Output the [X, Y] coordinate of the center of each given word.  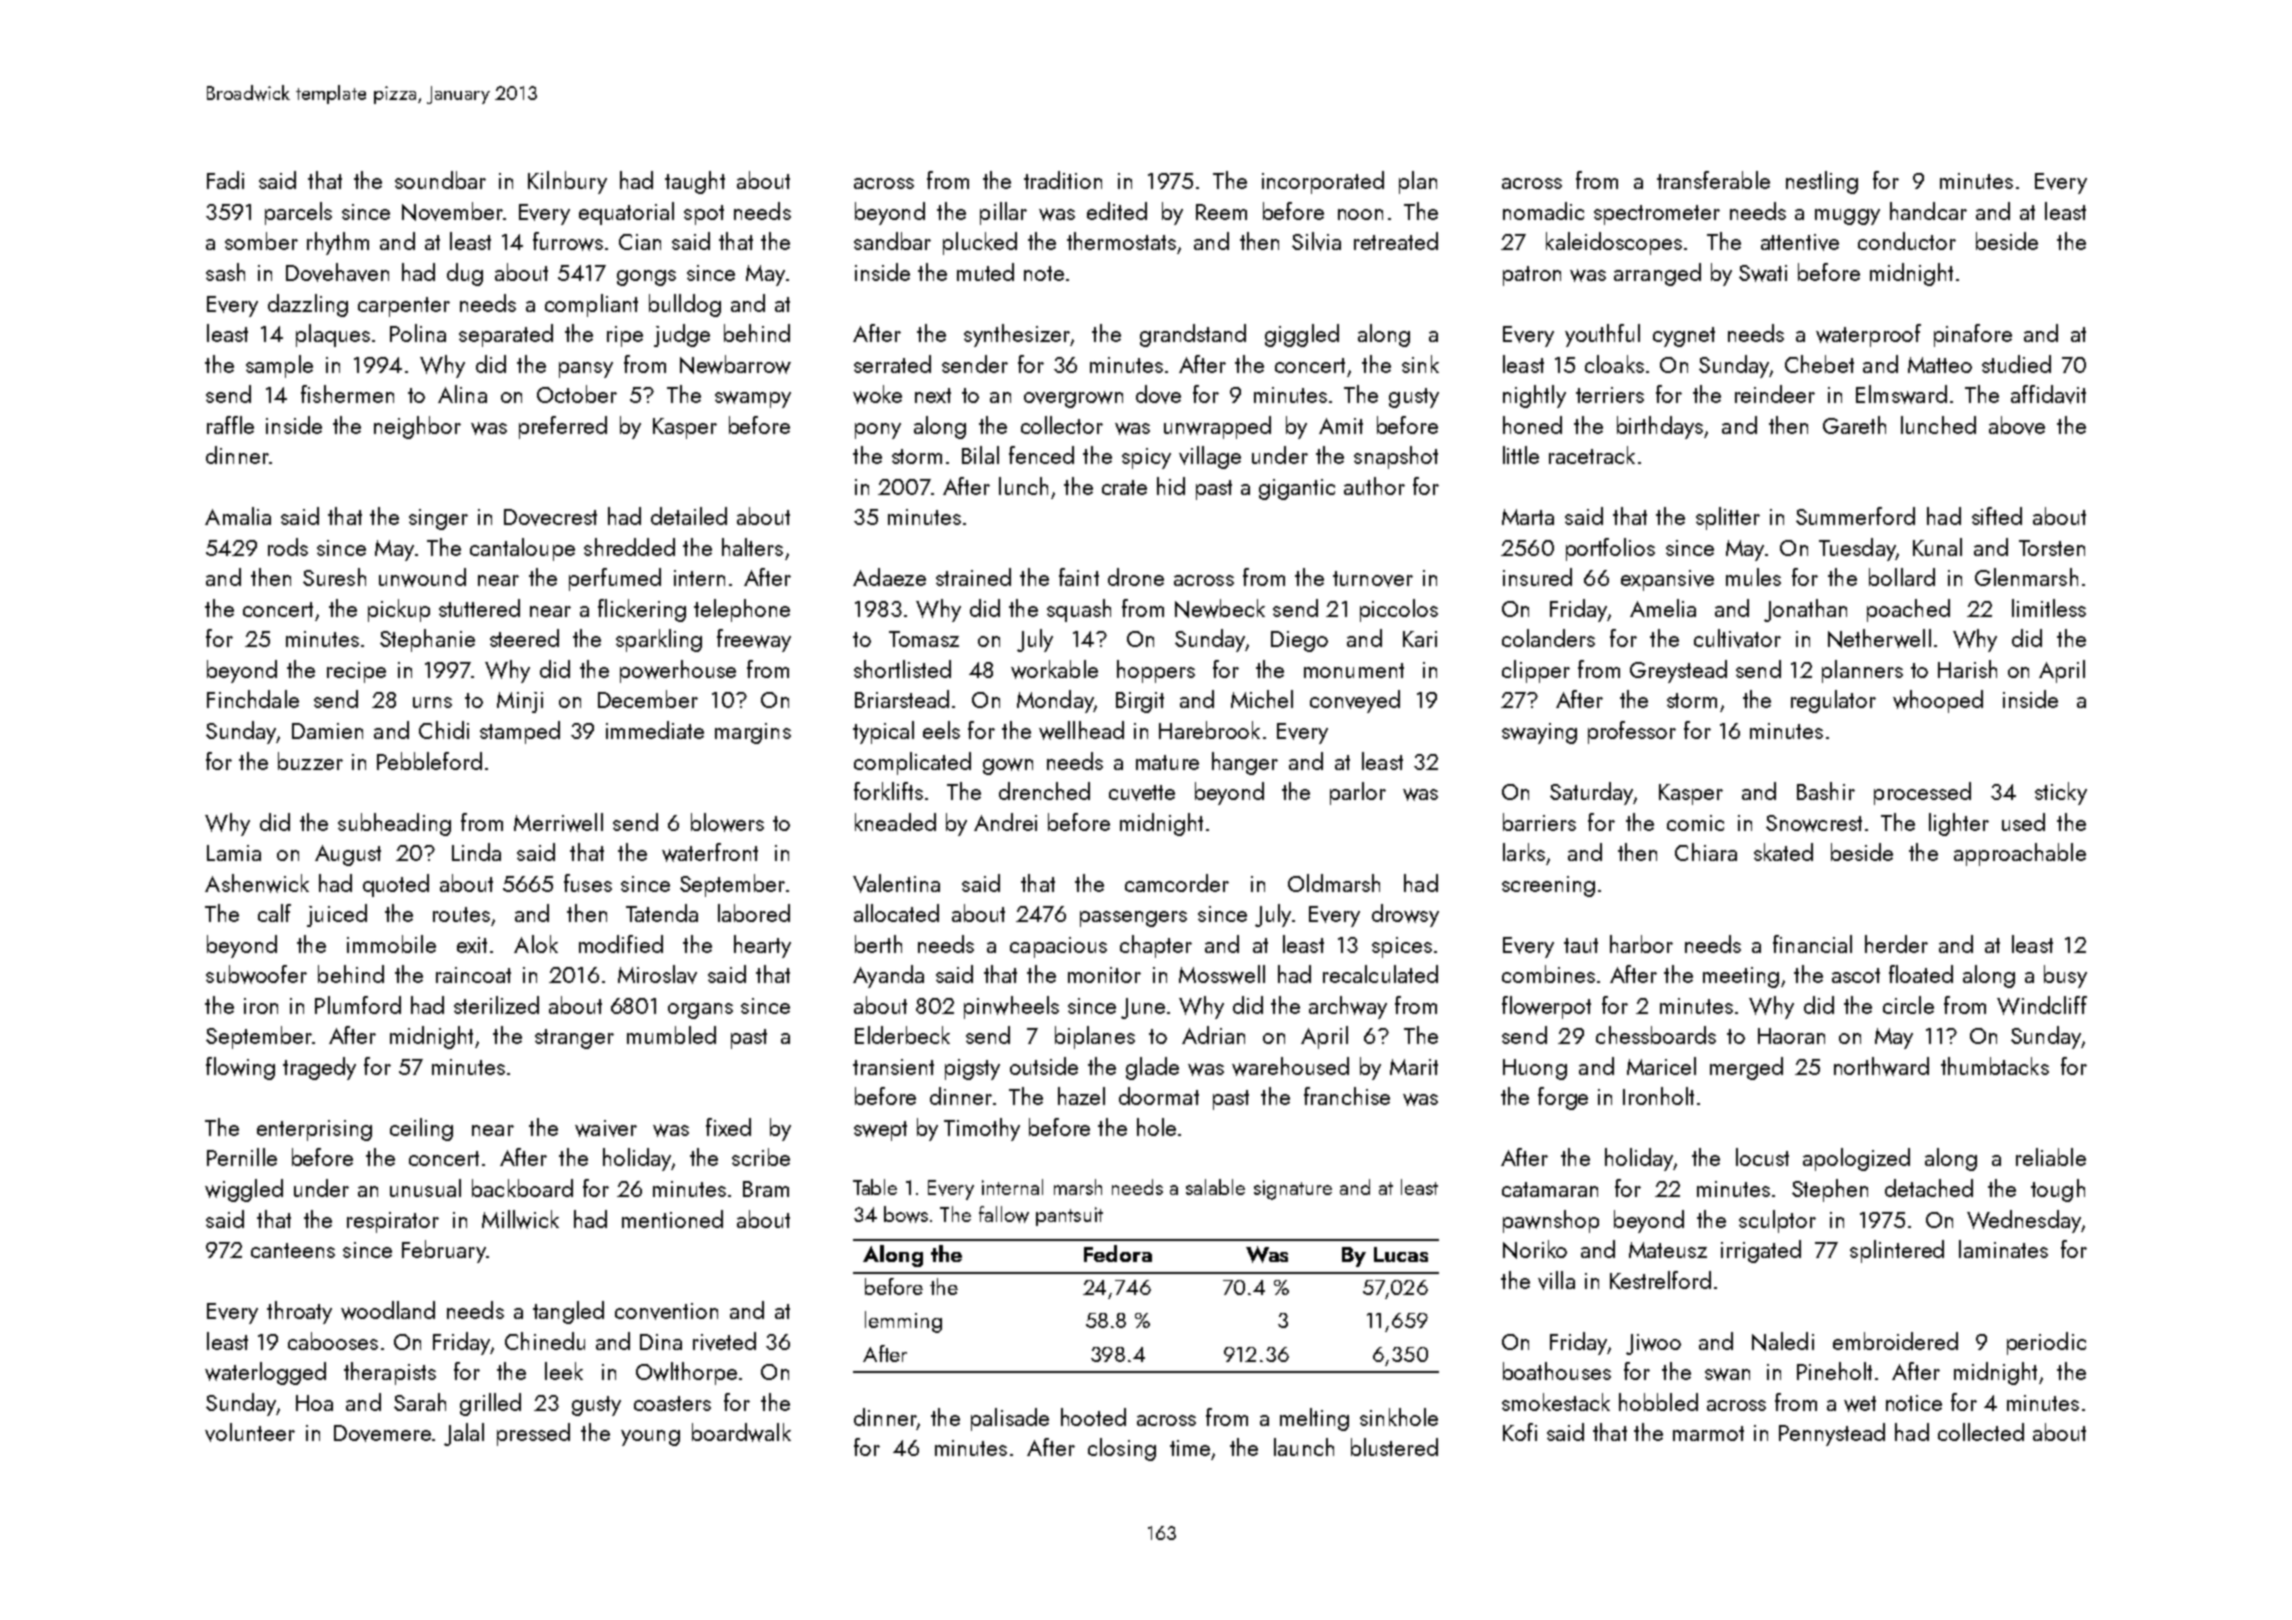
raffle [230, 425]
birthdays [1660, 427]
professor [1632, 732]
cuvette [1142, 793]
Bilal [980, 455]
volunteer [250, 1432]
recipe [356, 672]
